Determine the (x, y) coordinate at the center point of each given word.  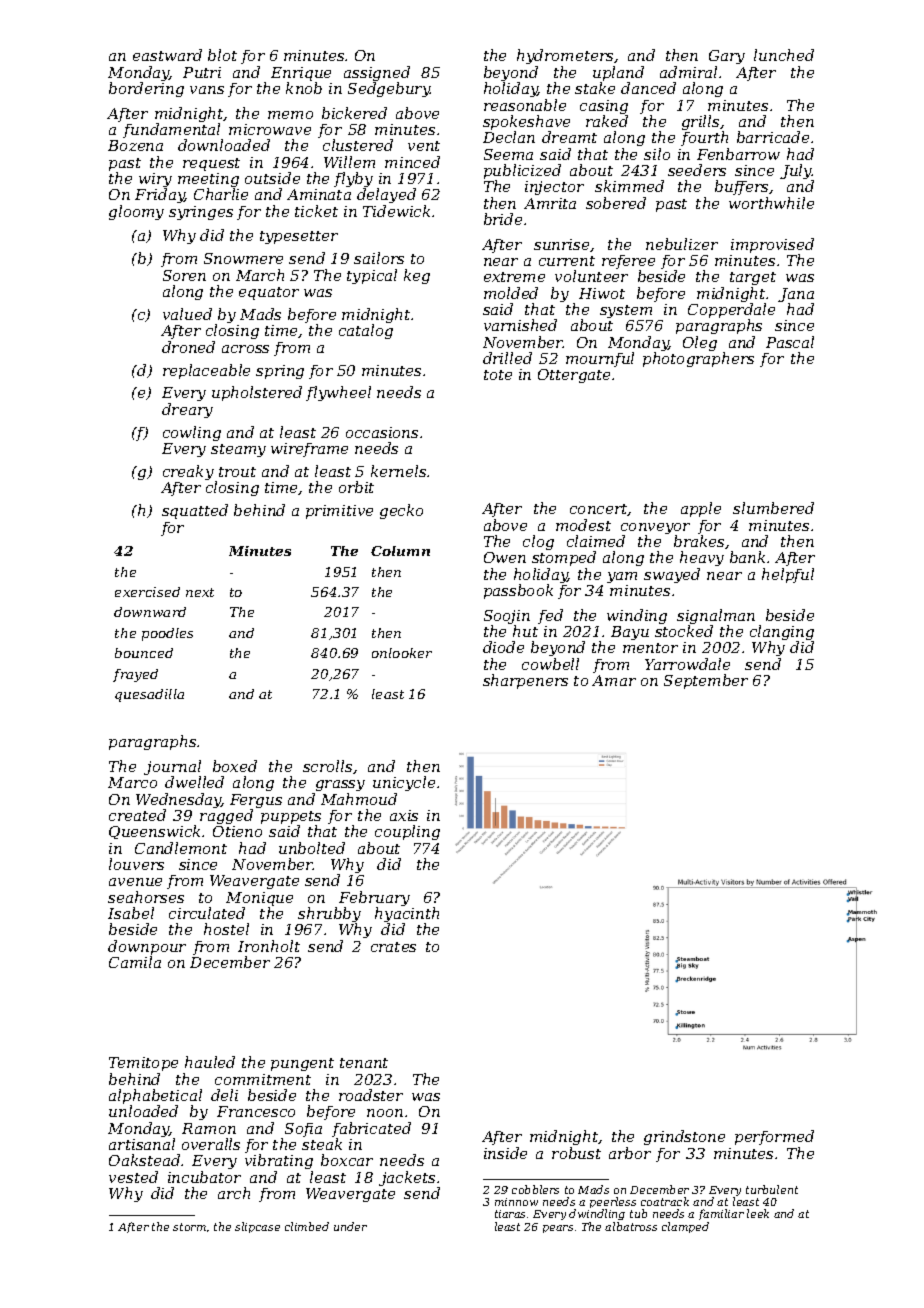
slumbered (773, 508)
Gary (727, 57)
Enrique (301, 74)
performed (774, 1137)
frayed (135, 675)
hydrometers (565, 56)
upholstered (257, 393)
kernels (398, 471)
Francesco (256, 1111)
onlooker (402, 653)
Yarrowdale (687, 664)
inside (505, 1153)
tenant (364, 1063)
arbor (630, 1153)
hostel (226, 929)
